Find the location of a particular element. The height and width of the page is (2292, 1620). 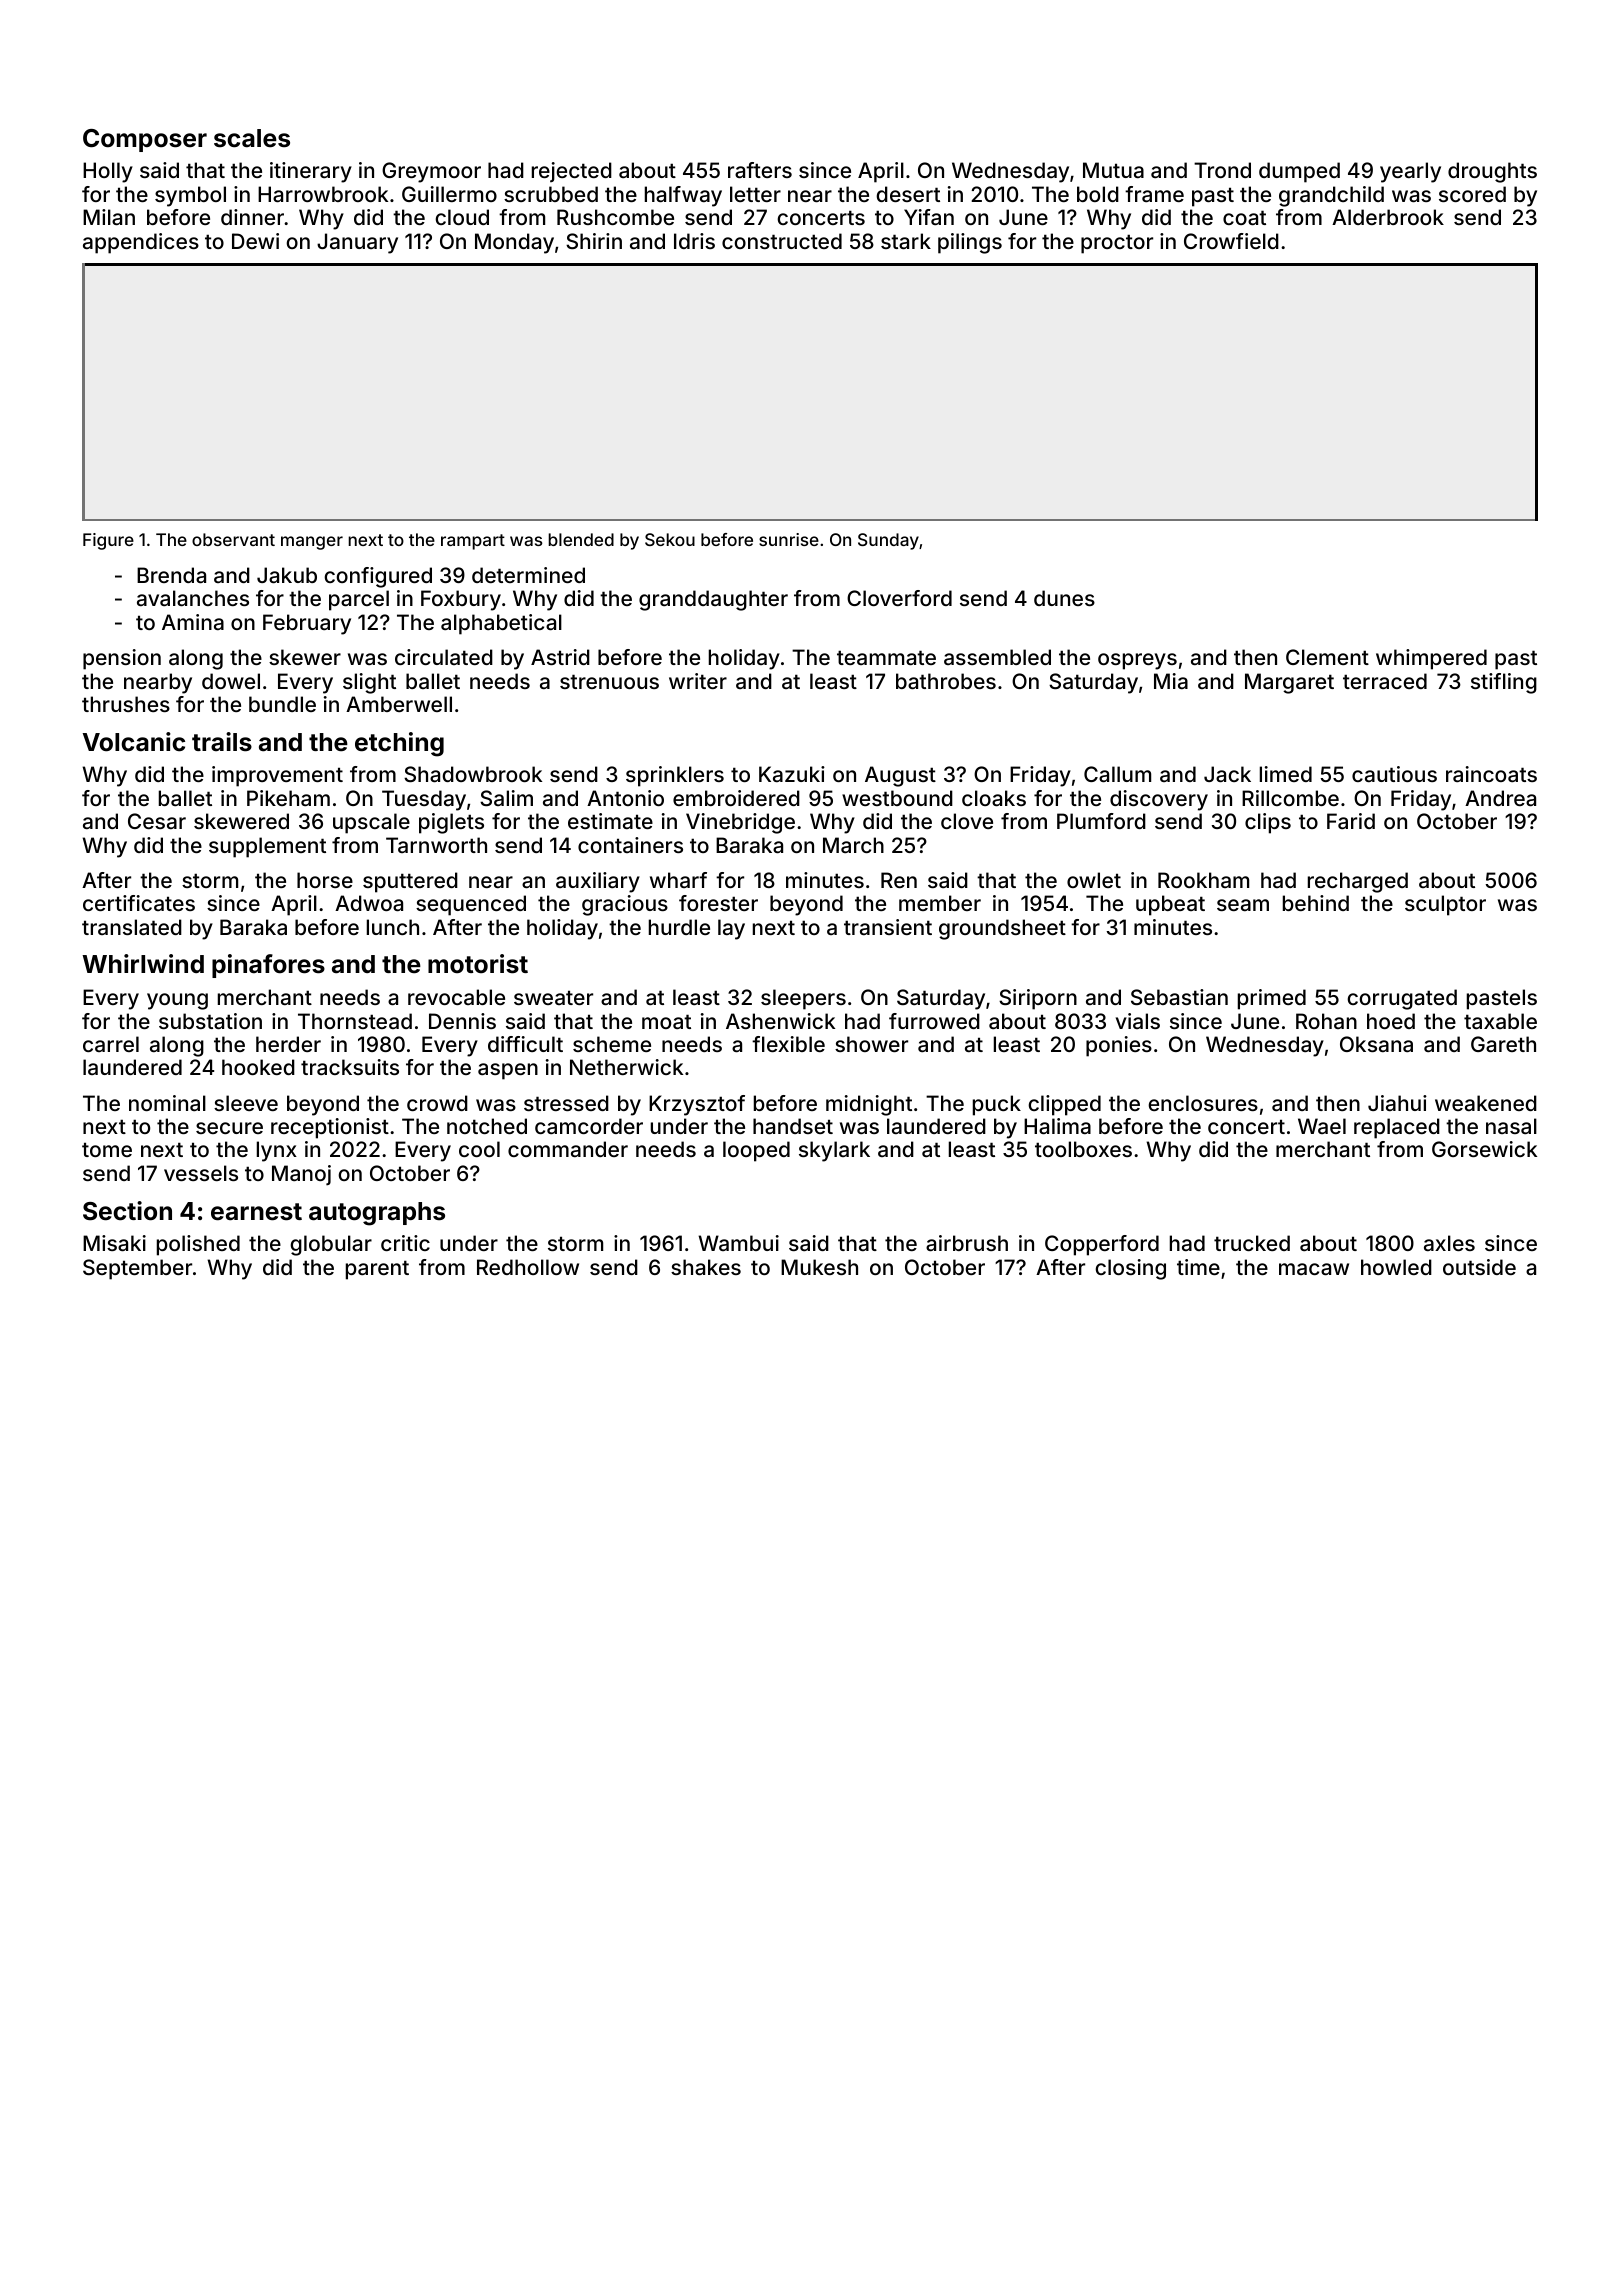

sleepers is located at coordinates (803, 999).
